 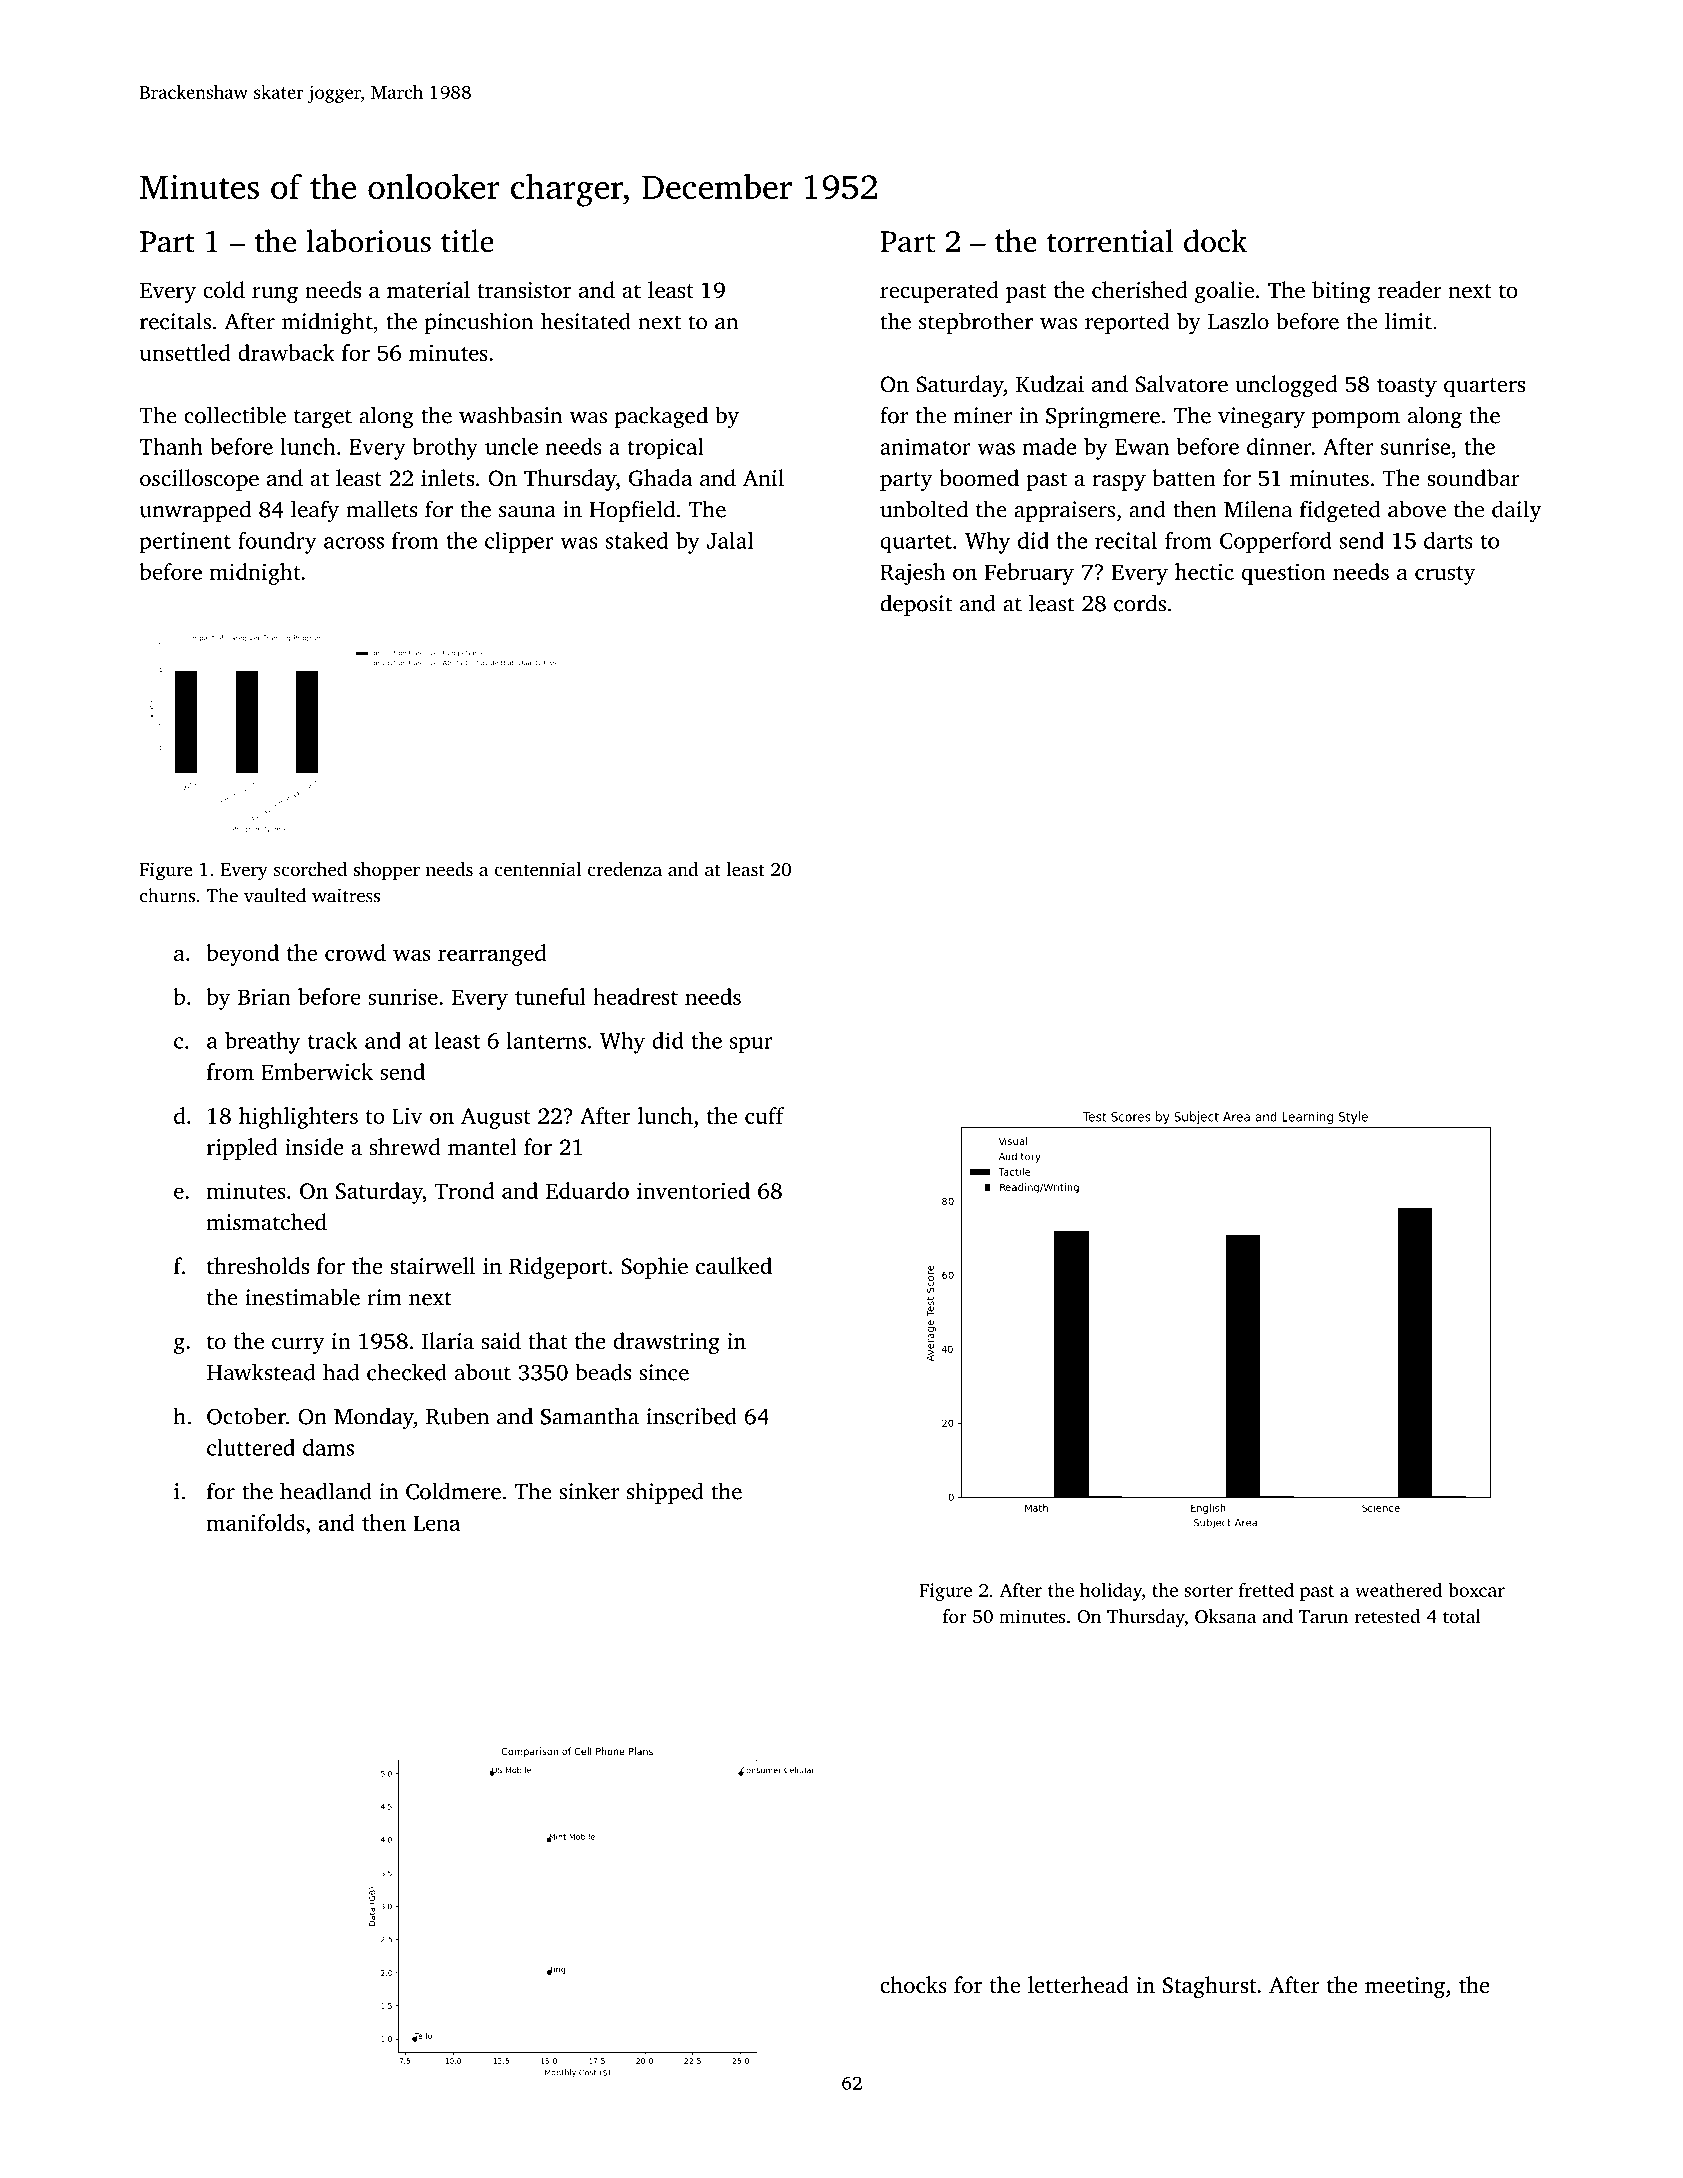 What do you see at coordinates (1462, 1616) in the screenshot?
I see `total` at bounding box center [1462, 1616].
